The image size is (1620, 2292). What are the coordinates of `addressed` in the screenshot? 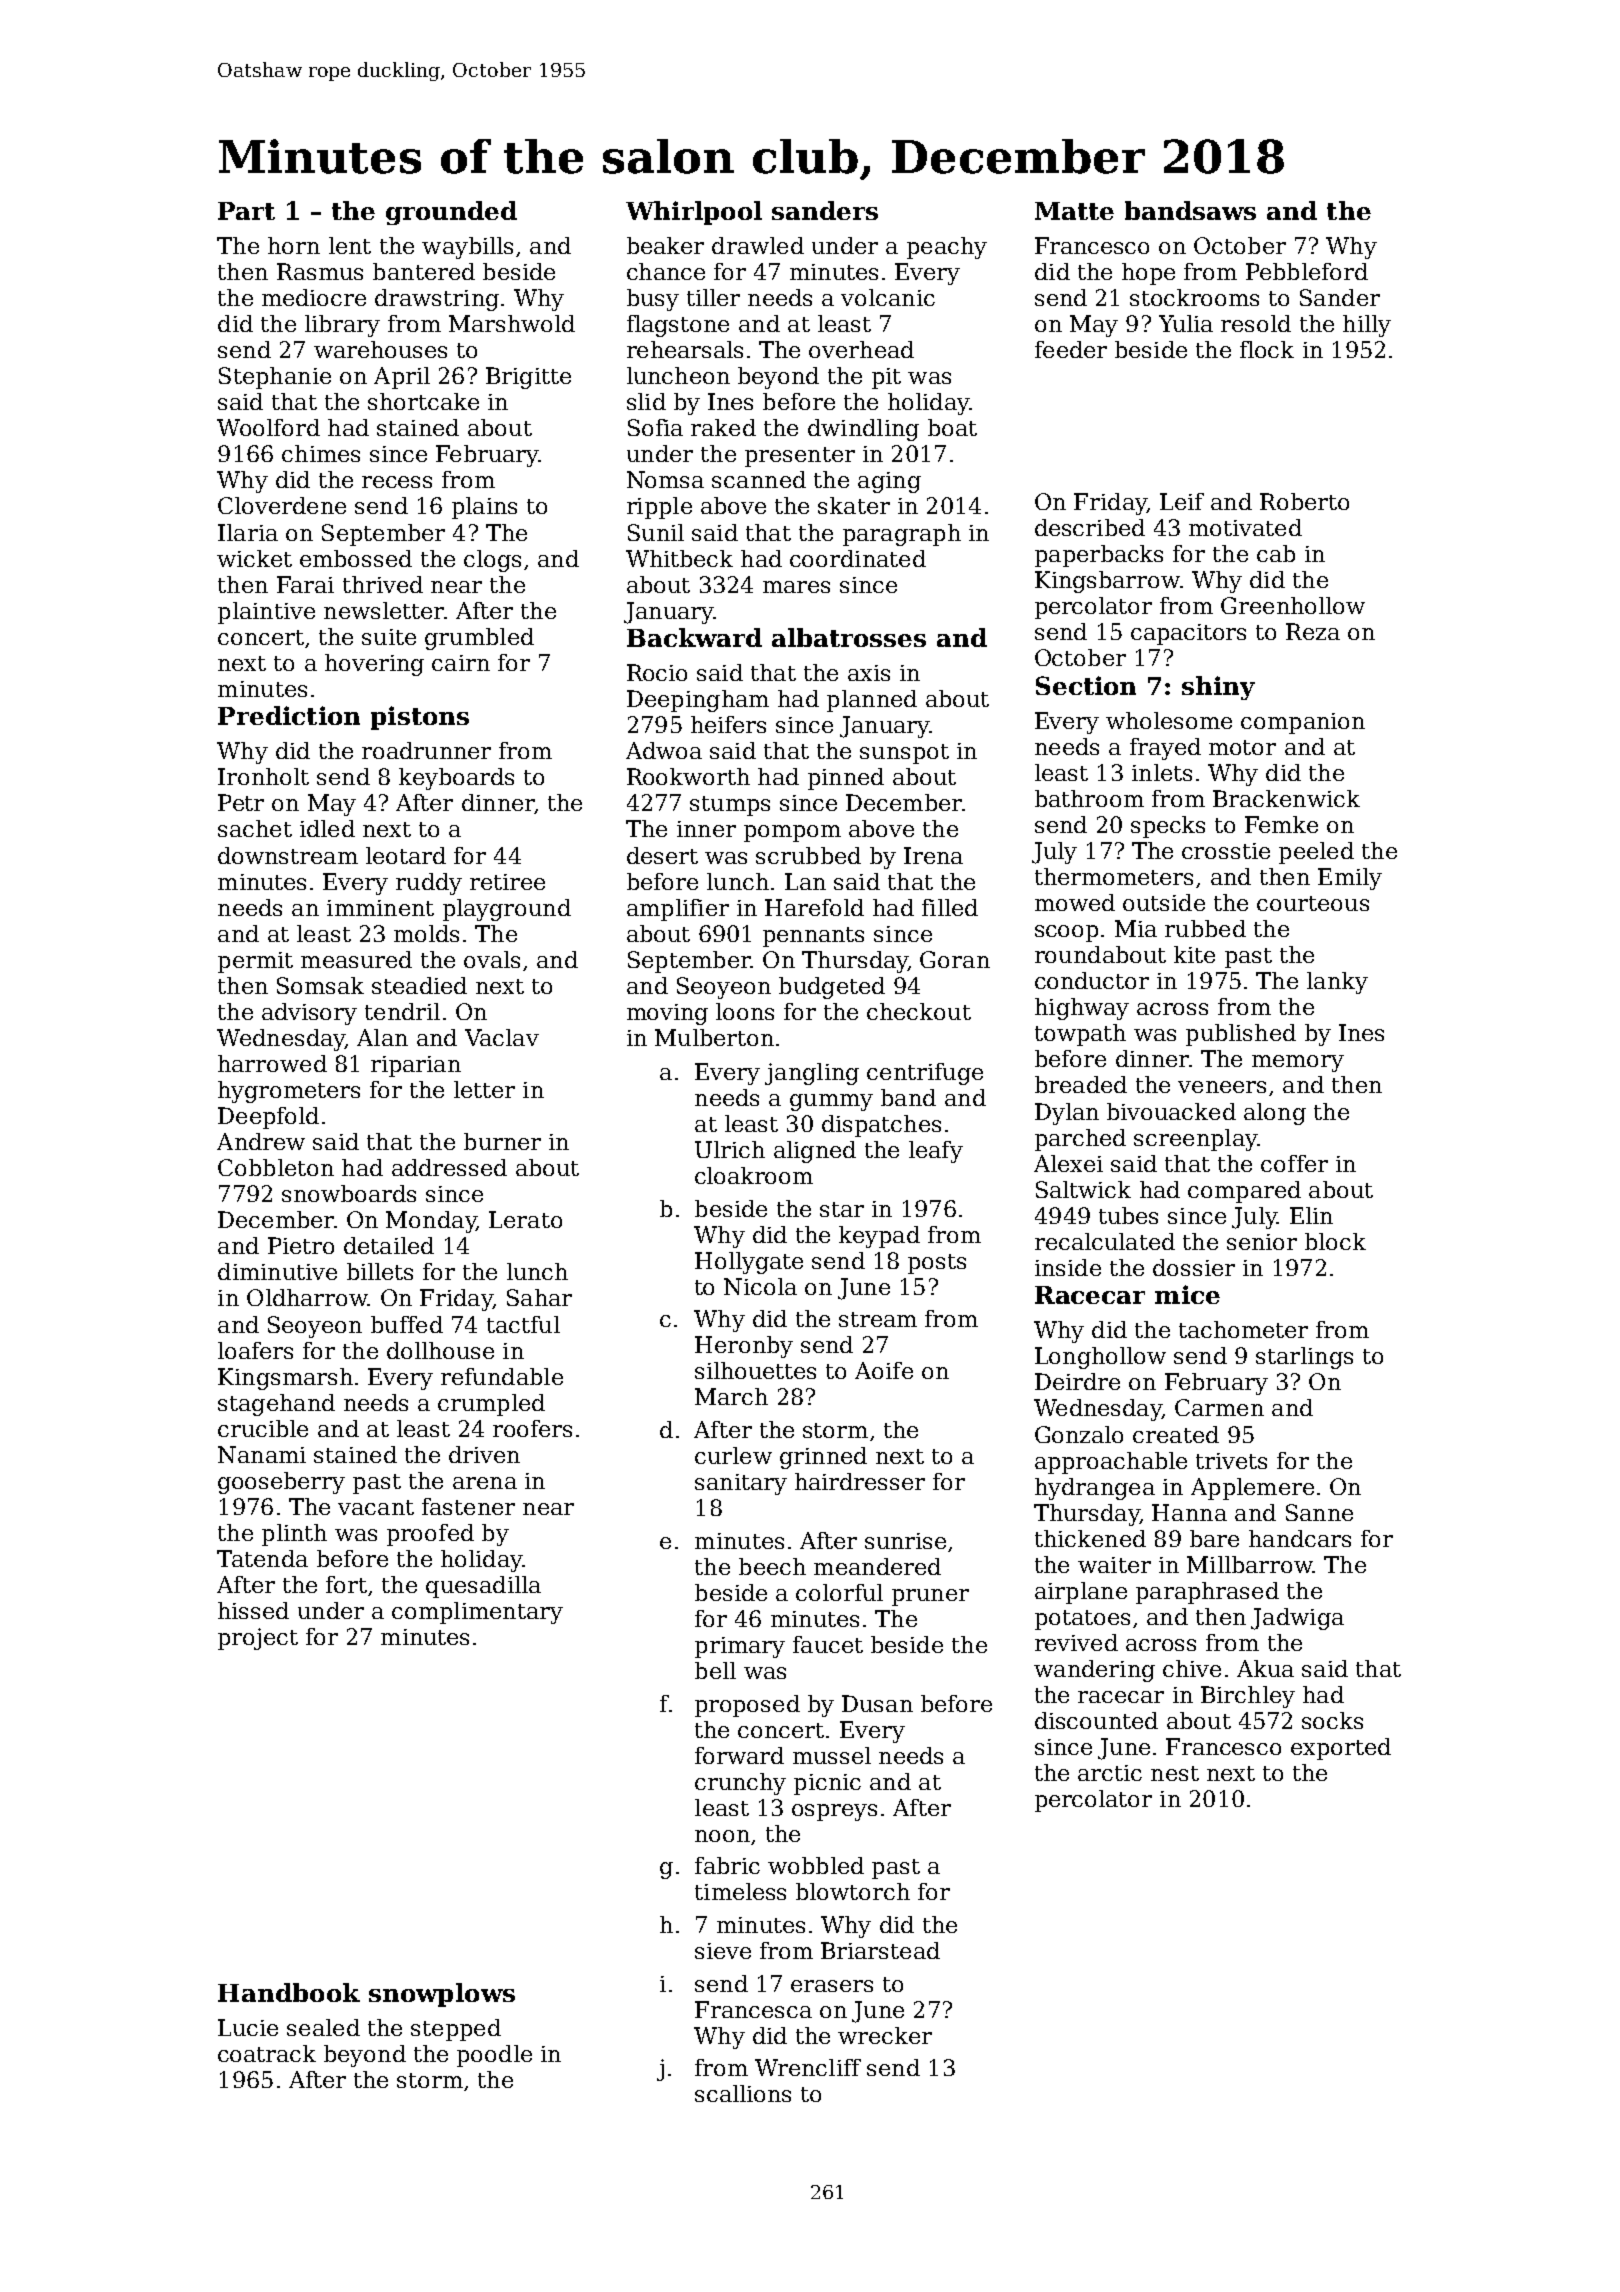 It's located at (449, 1167).
